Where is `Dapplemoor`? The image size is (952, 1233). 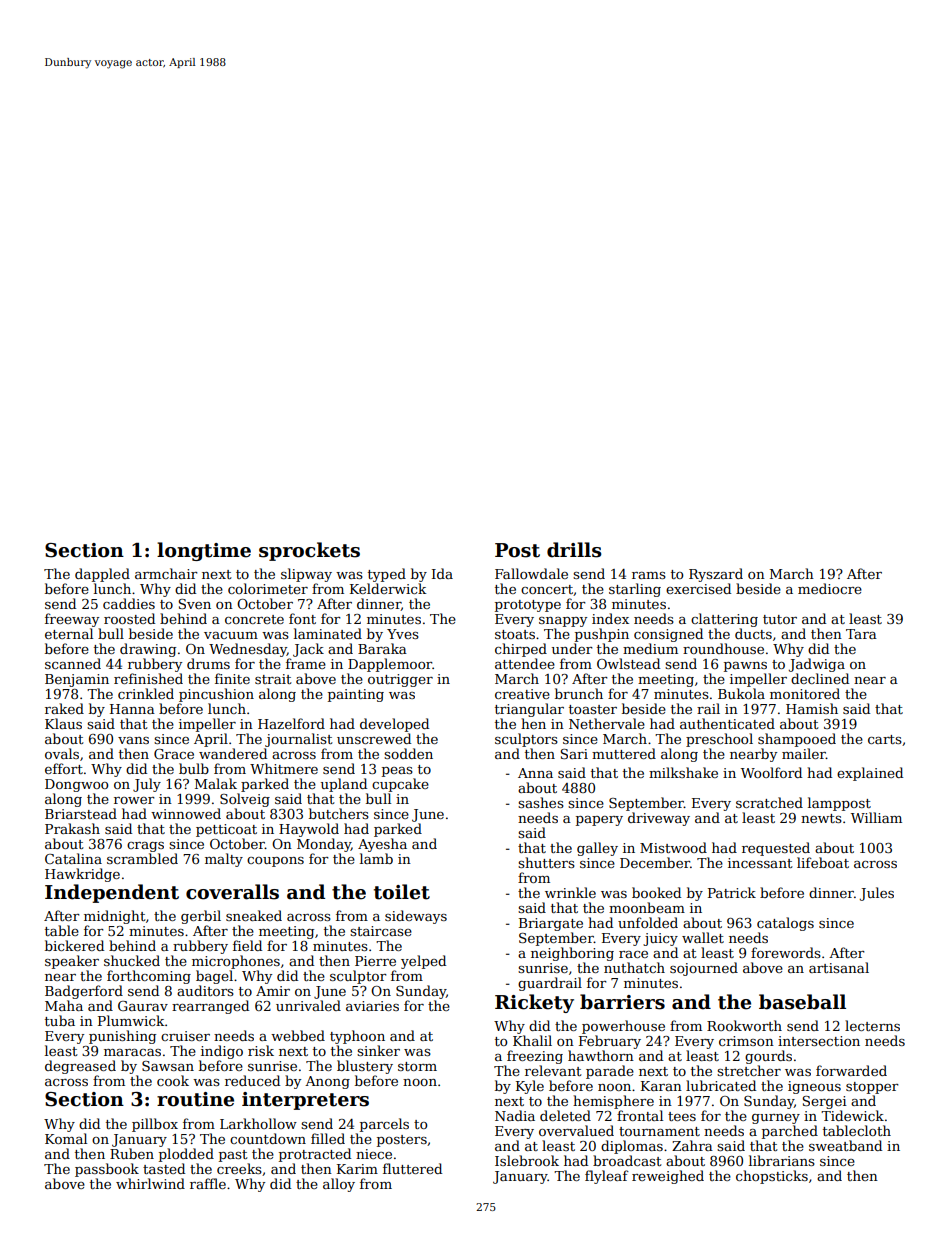
Dapplemoor is located at coordinates (390, 665).
